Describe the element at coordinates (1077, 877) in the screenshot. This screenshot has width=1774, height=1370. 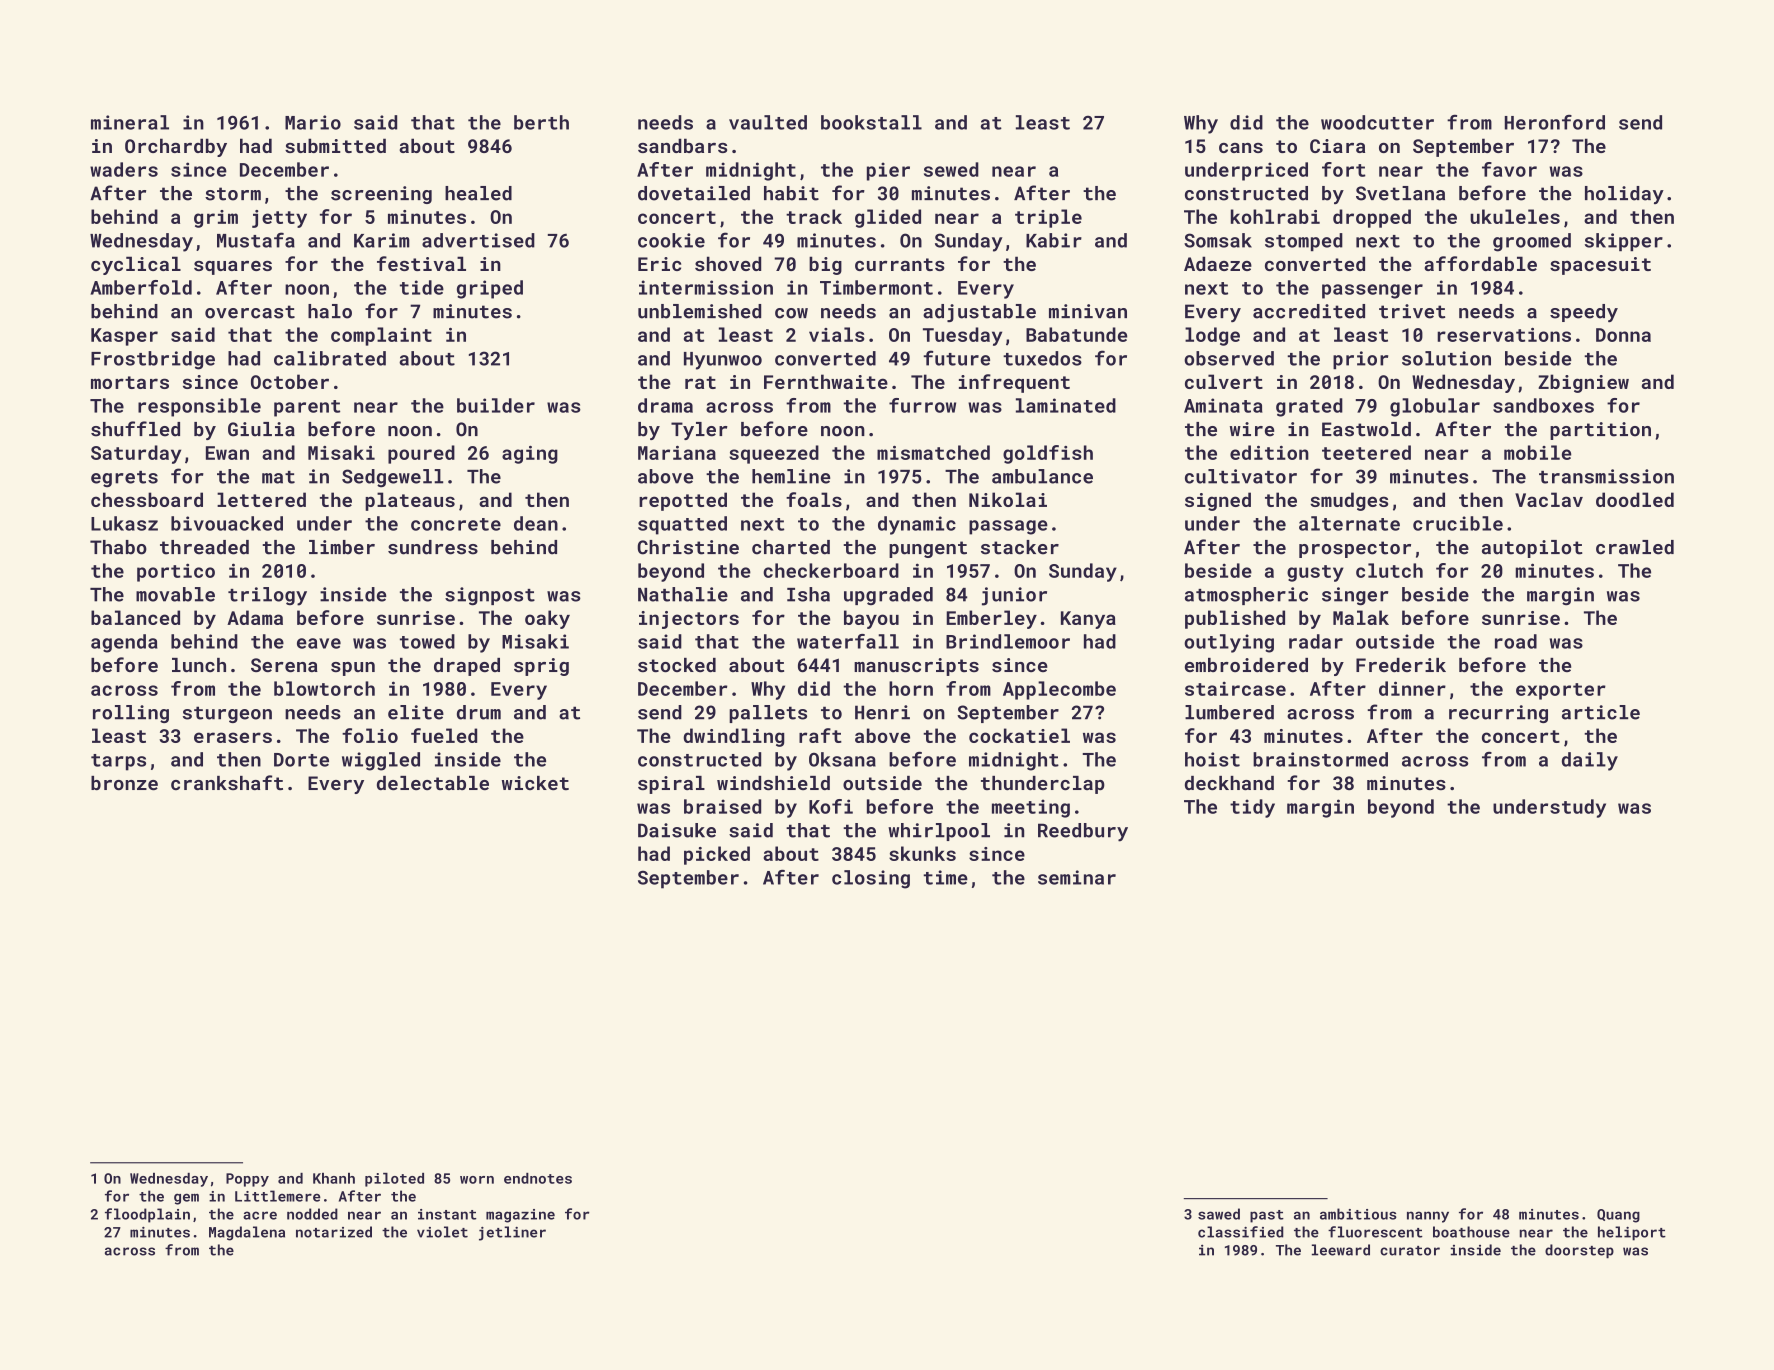
I see `seminar` at that location.
